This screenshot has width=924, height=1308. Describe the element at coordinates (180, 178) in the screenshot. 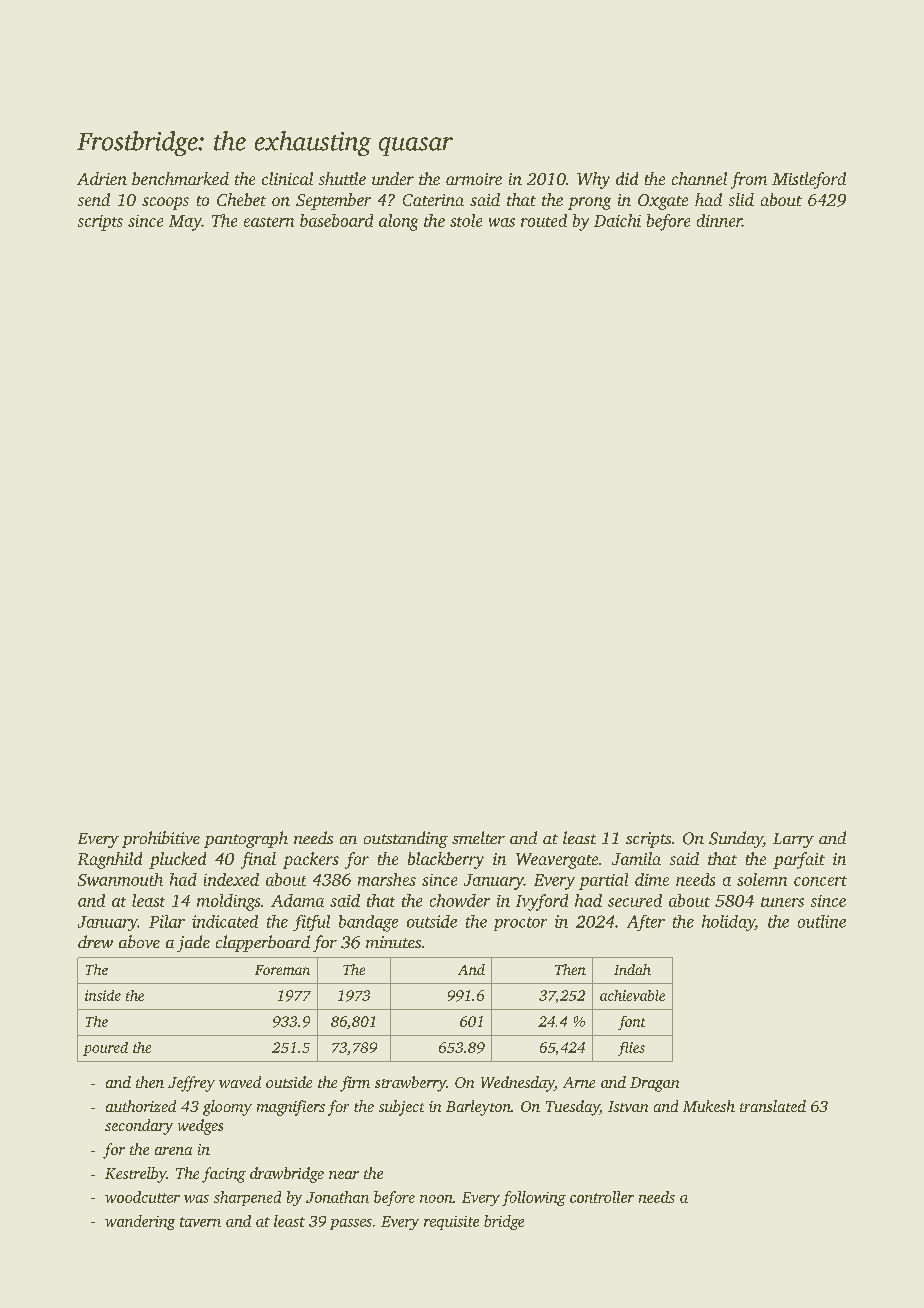

I see `benchmarked` at that location.
